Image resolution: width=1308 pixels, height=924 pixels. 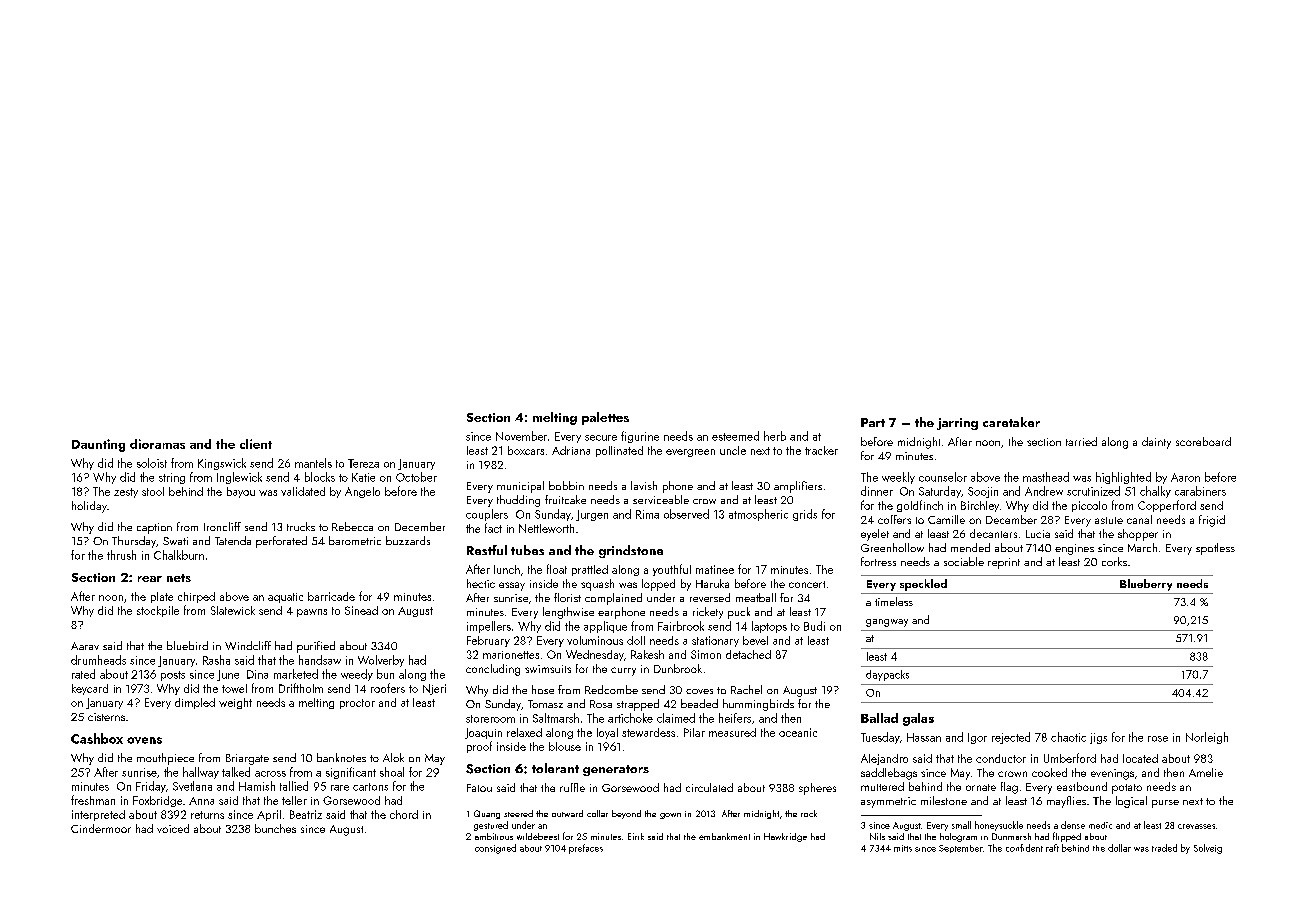 What do you see at coordinates (607, 733) in the image?
I see `loyal` at bounding box center [607, 733].
